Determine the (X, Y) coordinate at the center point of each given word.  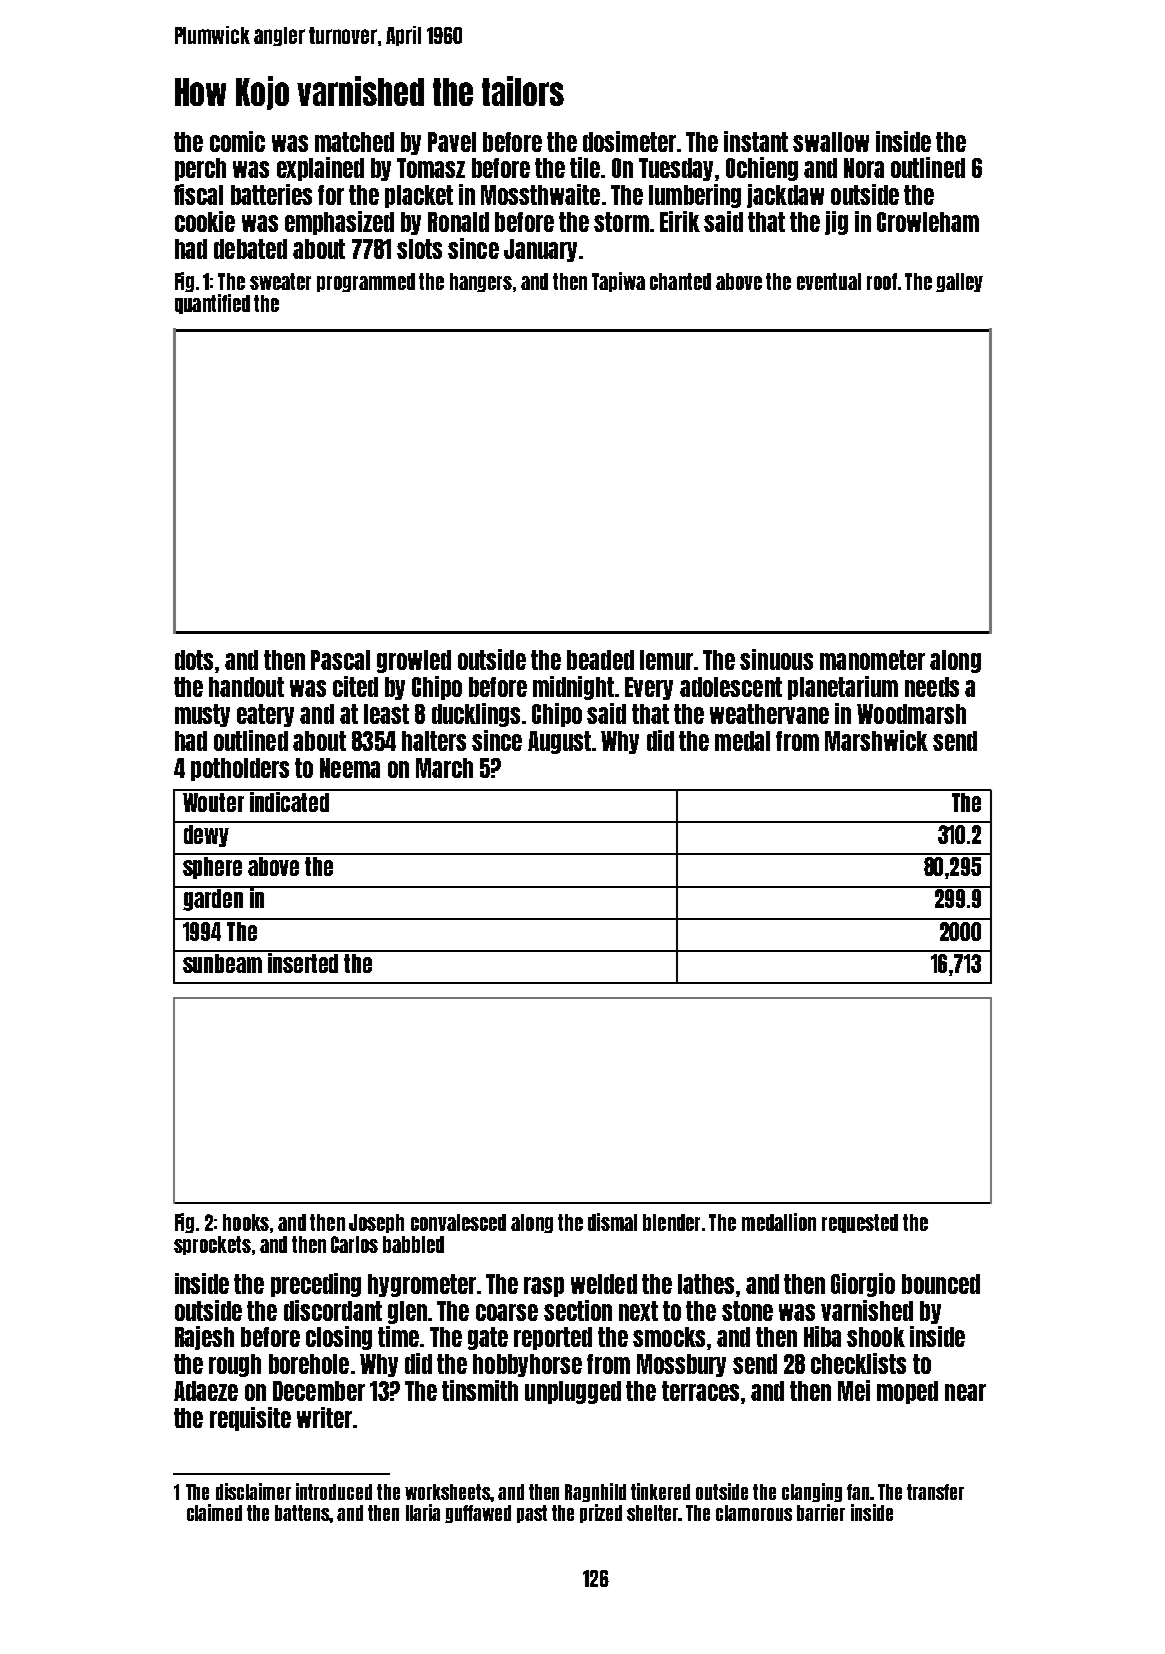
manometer (872, 660)
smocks (669, 1337)
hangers (481, 282)
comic (237, 141)
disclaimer (253, 1491)
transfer (935, 1492)
